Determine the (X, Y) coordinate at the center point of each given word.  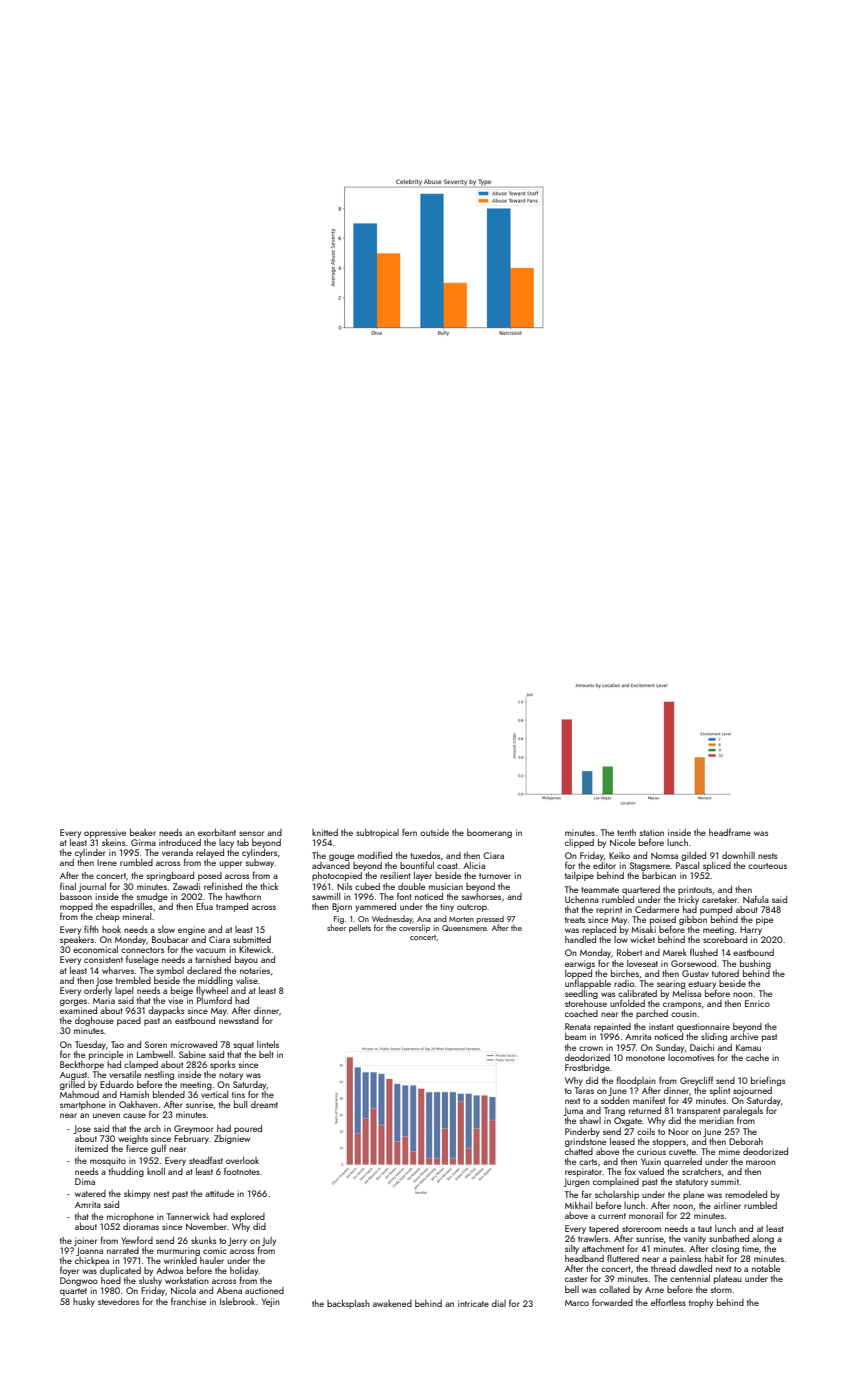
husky (84, 1302)
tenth (626, 832)
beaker (143, 832)
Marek (675, 952)
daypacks (166, 1011)
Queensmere (464, 928)
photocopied (337, 876)
